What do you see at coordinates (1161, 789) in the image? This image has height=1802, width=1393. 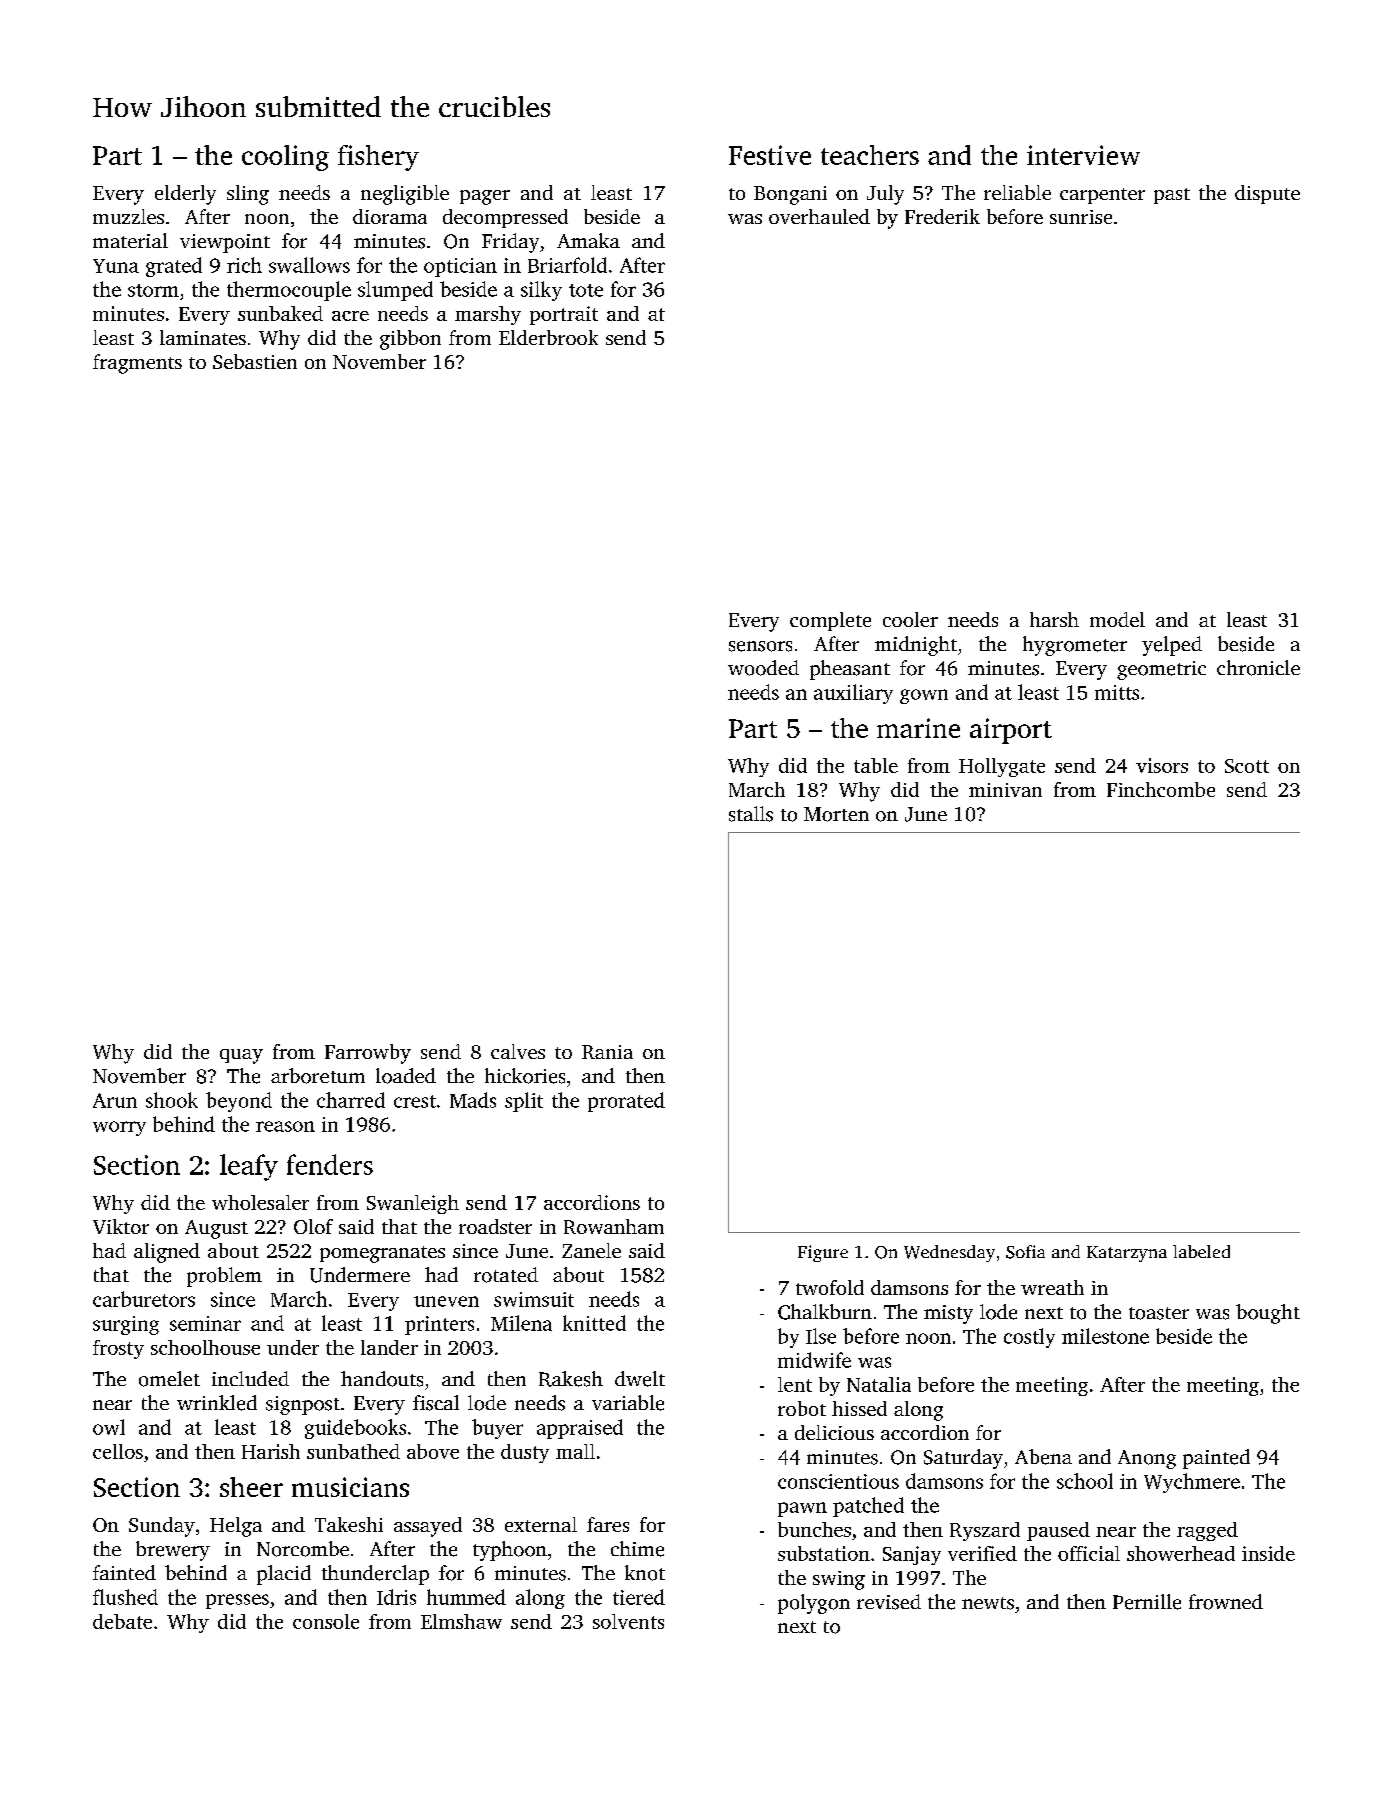 I see `Finchcombe` at bounding box center [1161, 789].
